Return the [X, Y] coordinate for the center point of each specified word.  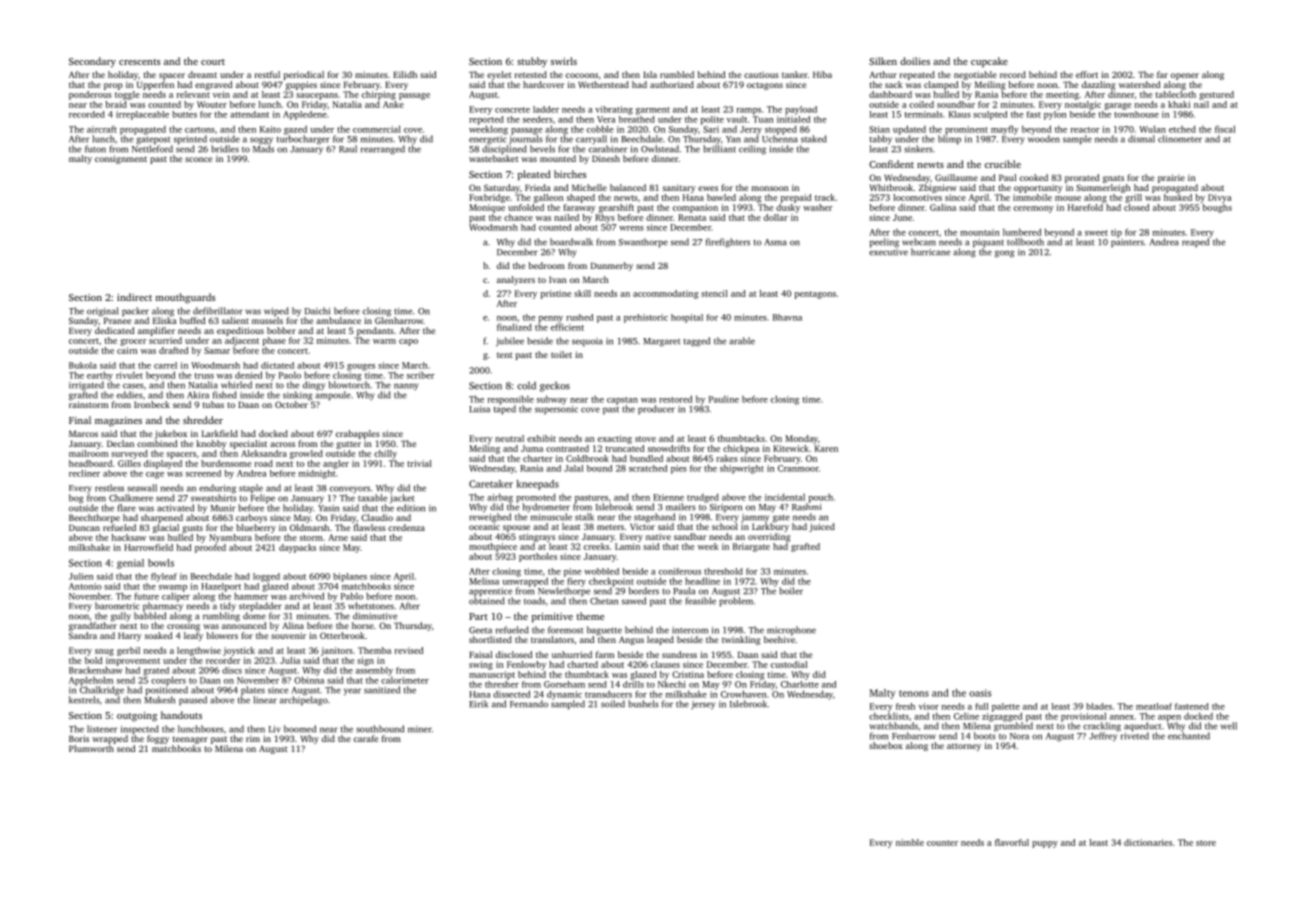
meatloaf [1154, 706]
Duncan [84, 527]
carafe [366, 738]
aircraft [102, 129]
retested [531, 74]
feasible [700, 601]
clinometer [1180, 139]
